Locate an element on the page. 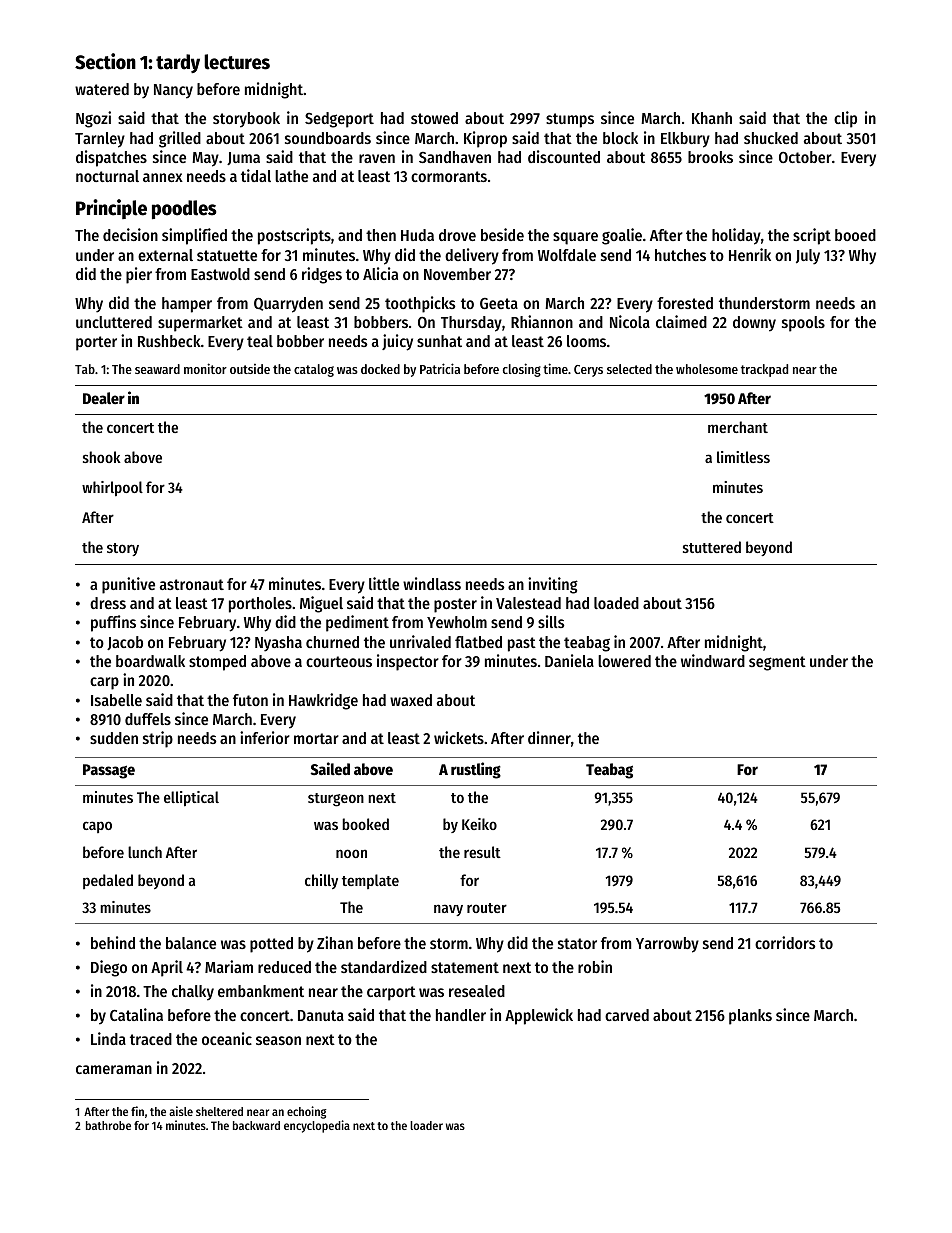 The height and width of the page is (1233, 952). encyclopedia is located at coordinates (317, 1126).
